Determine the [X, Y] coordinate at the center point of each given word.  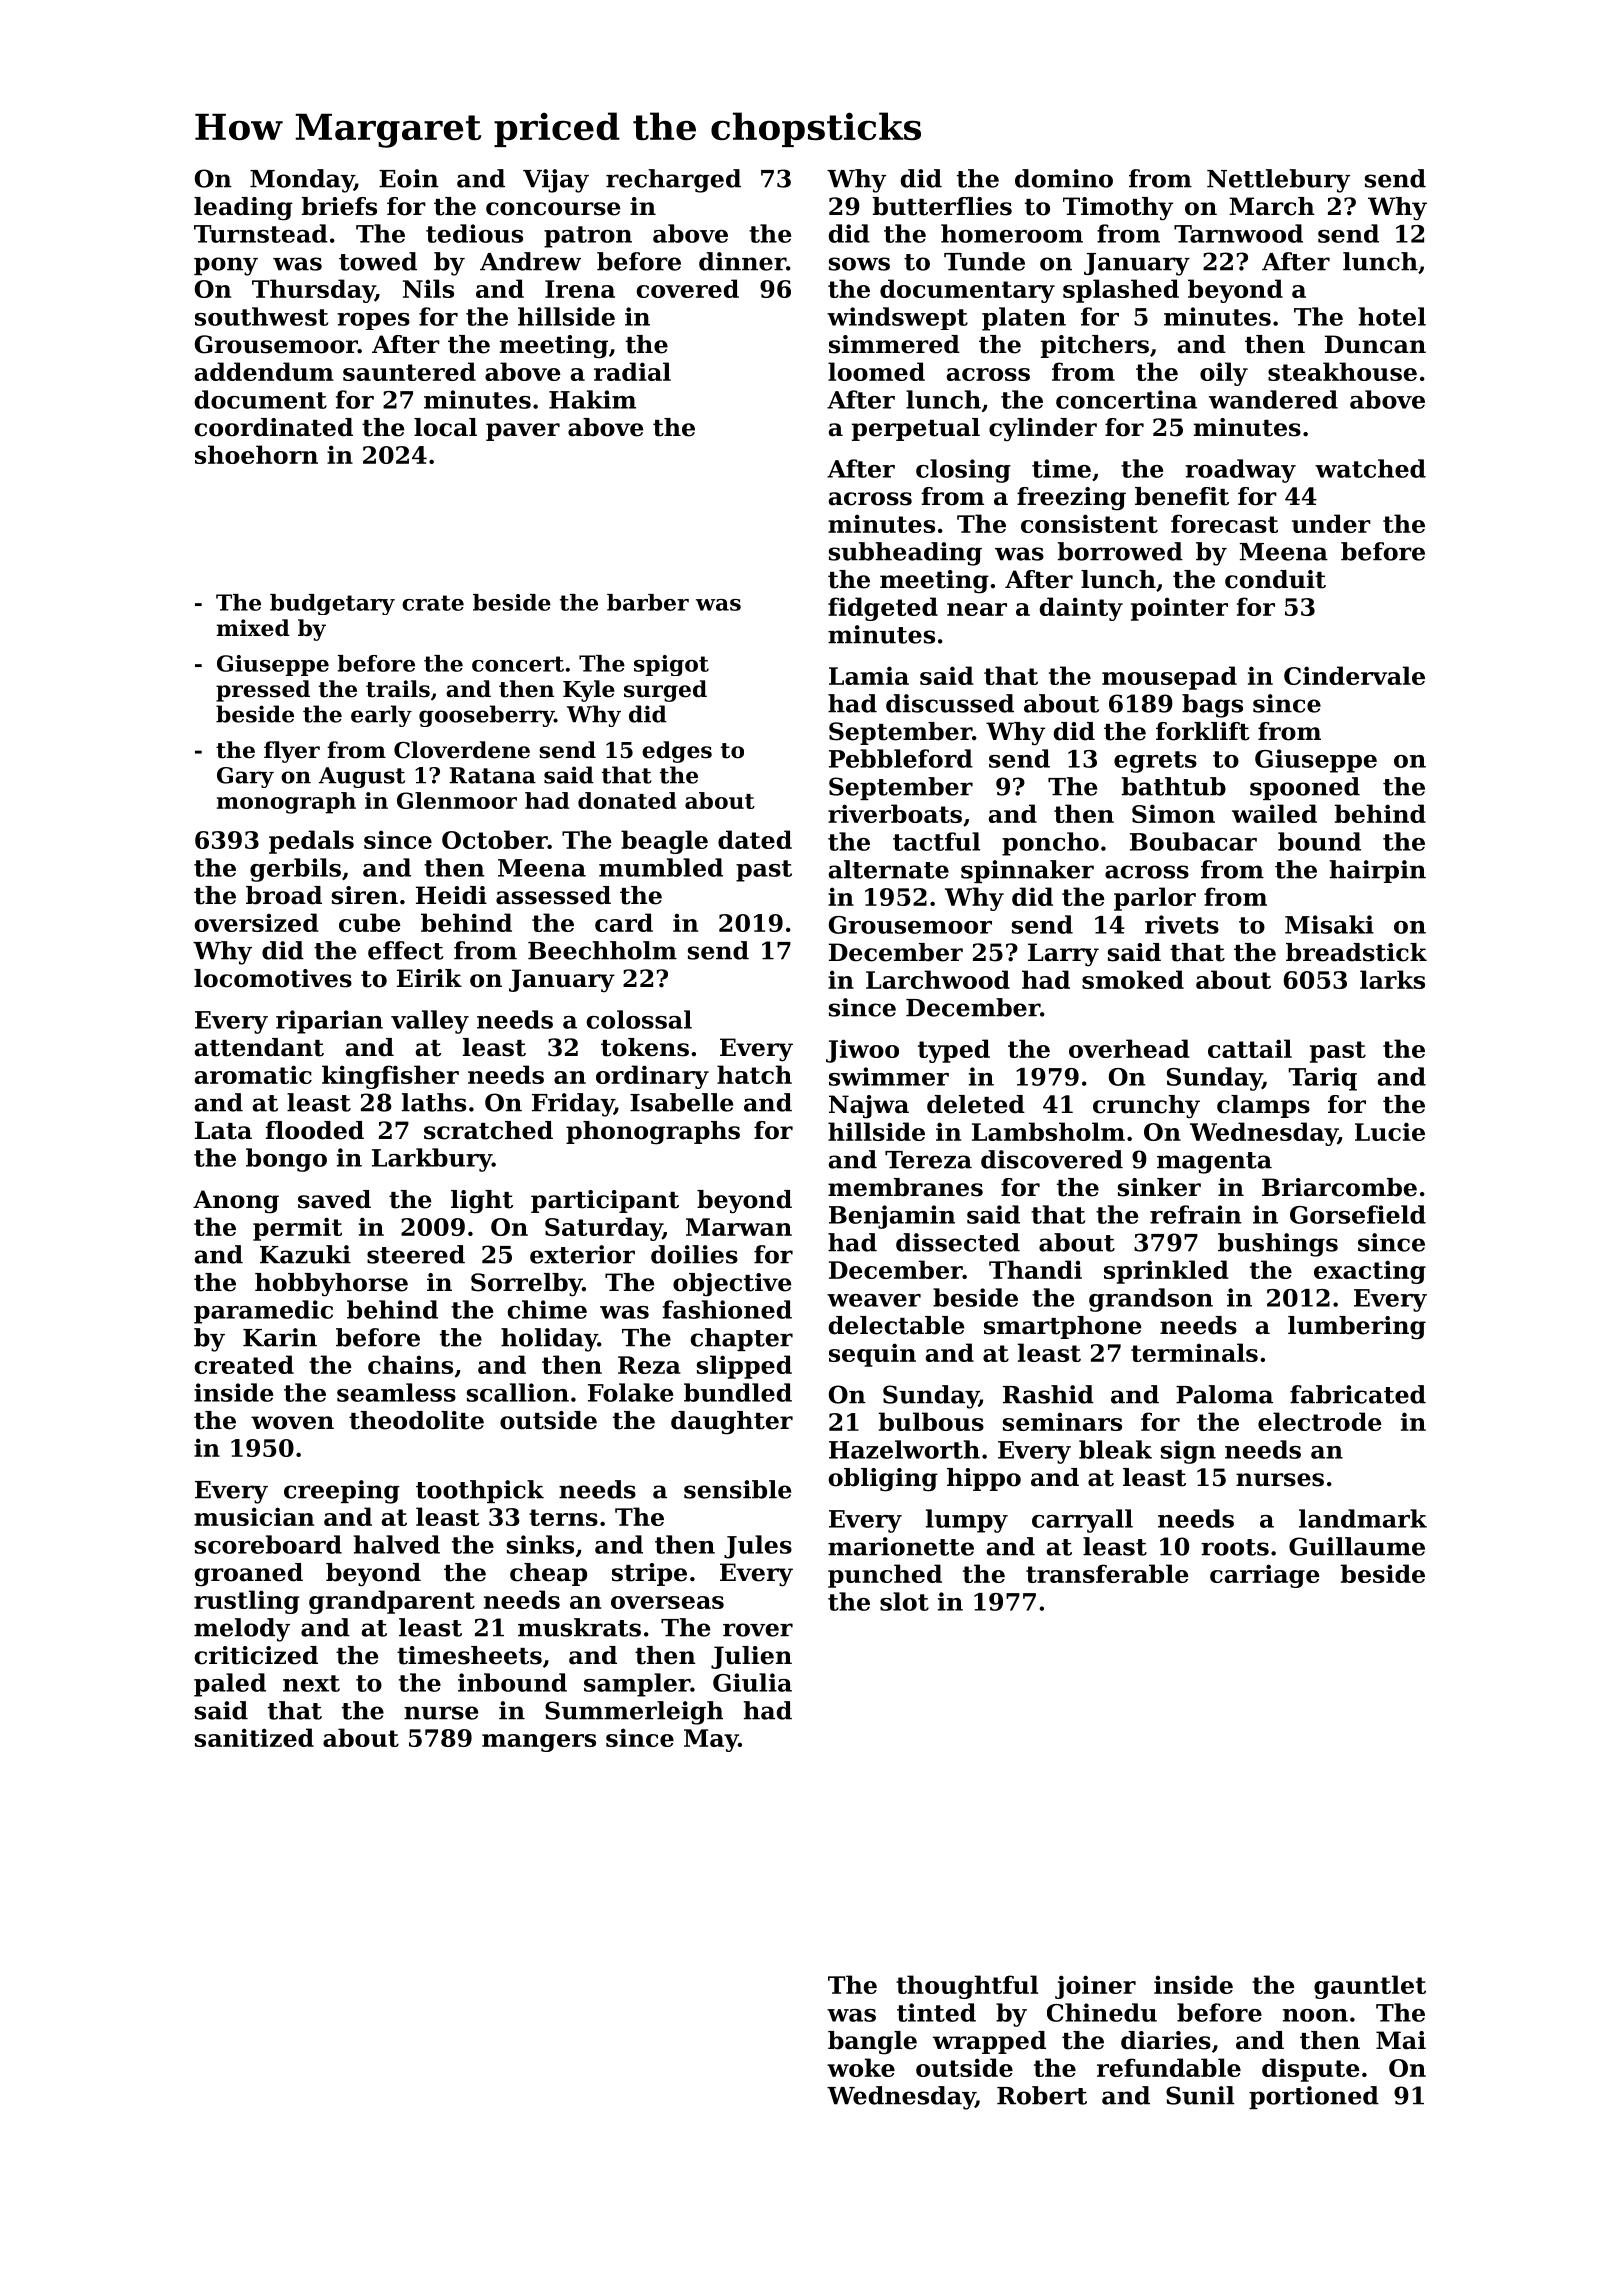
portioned [1314, 2097]
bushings [1278, 1245]
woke [861, 2067]
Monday [302, 181]
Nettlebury [1278, 181]
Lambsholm [1048, 1131]
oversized [257, 922]
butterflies [942, 206]
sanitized [254, 1737]
